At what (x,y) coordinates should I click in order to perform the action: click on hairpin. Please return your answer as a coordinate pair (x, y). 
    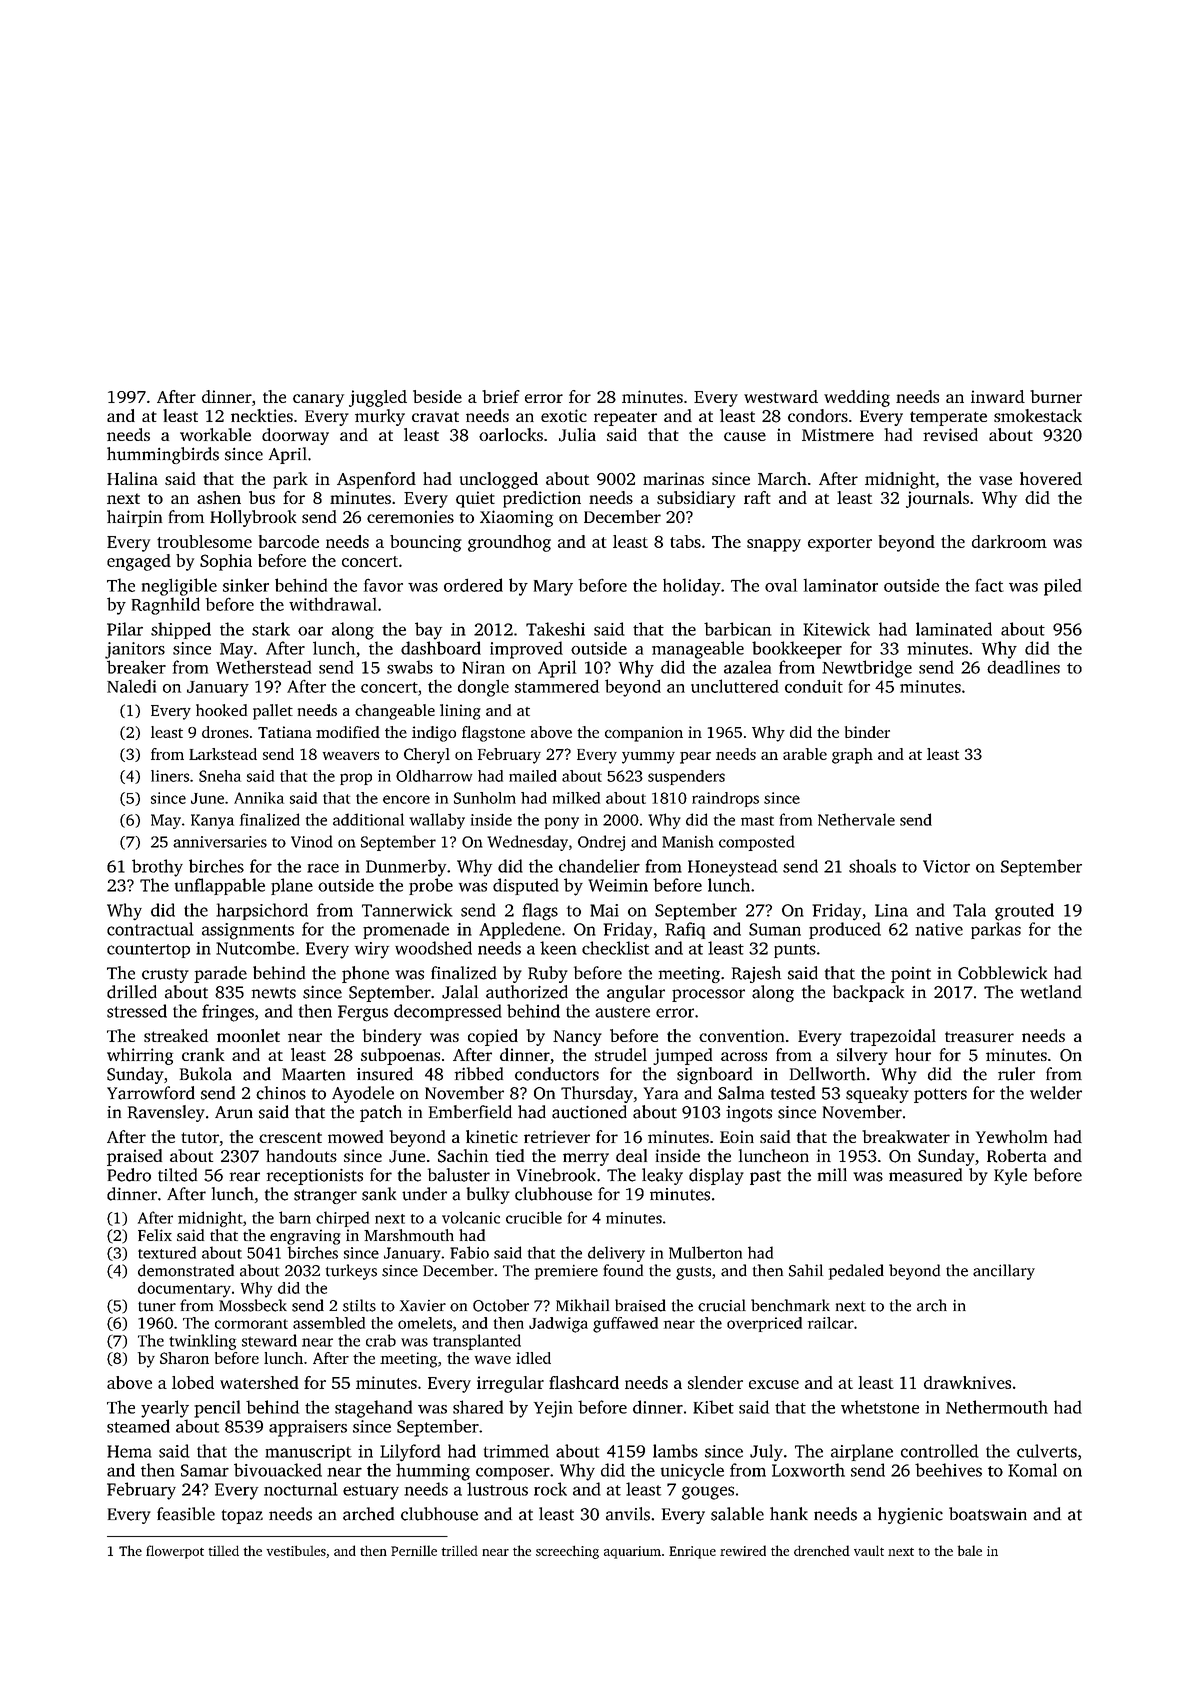
    Looking at the image, I should click on (134, 518).
